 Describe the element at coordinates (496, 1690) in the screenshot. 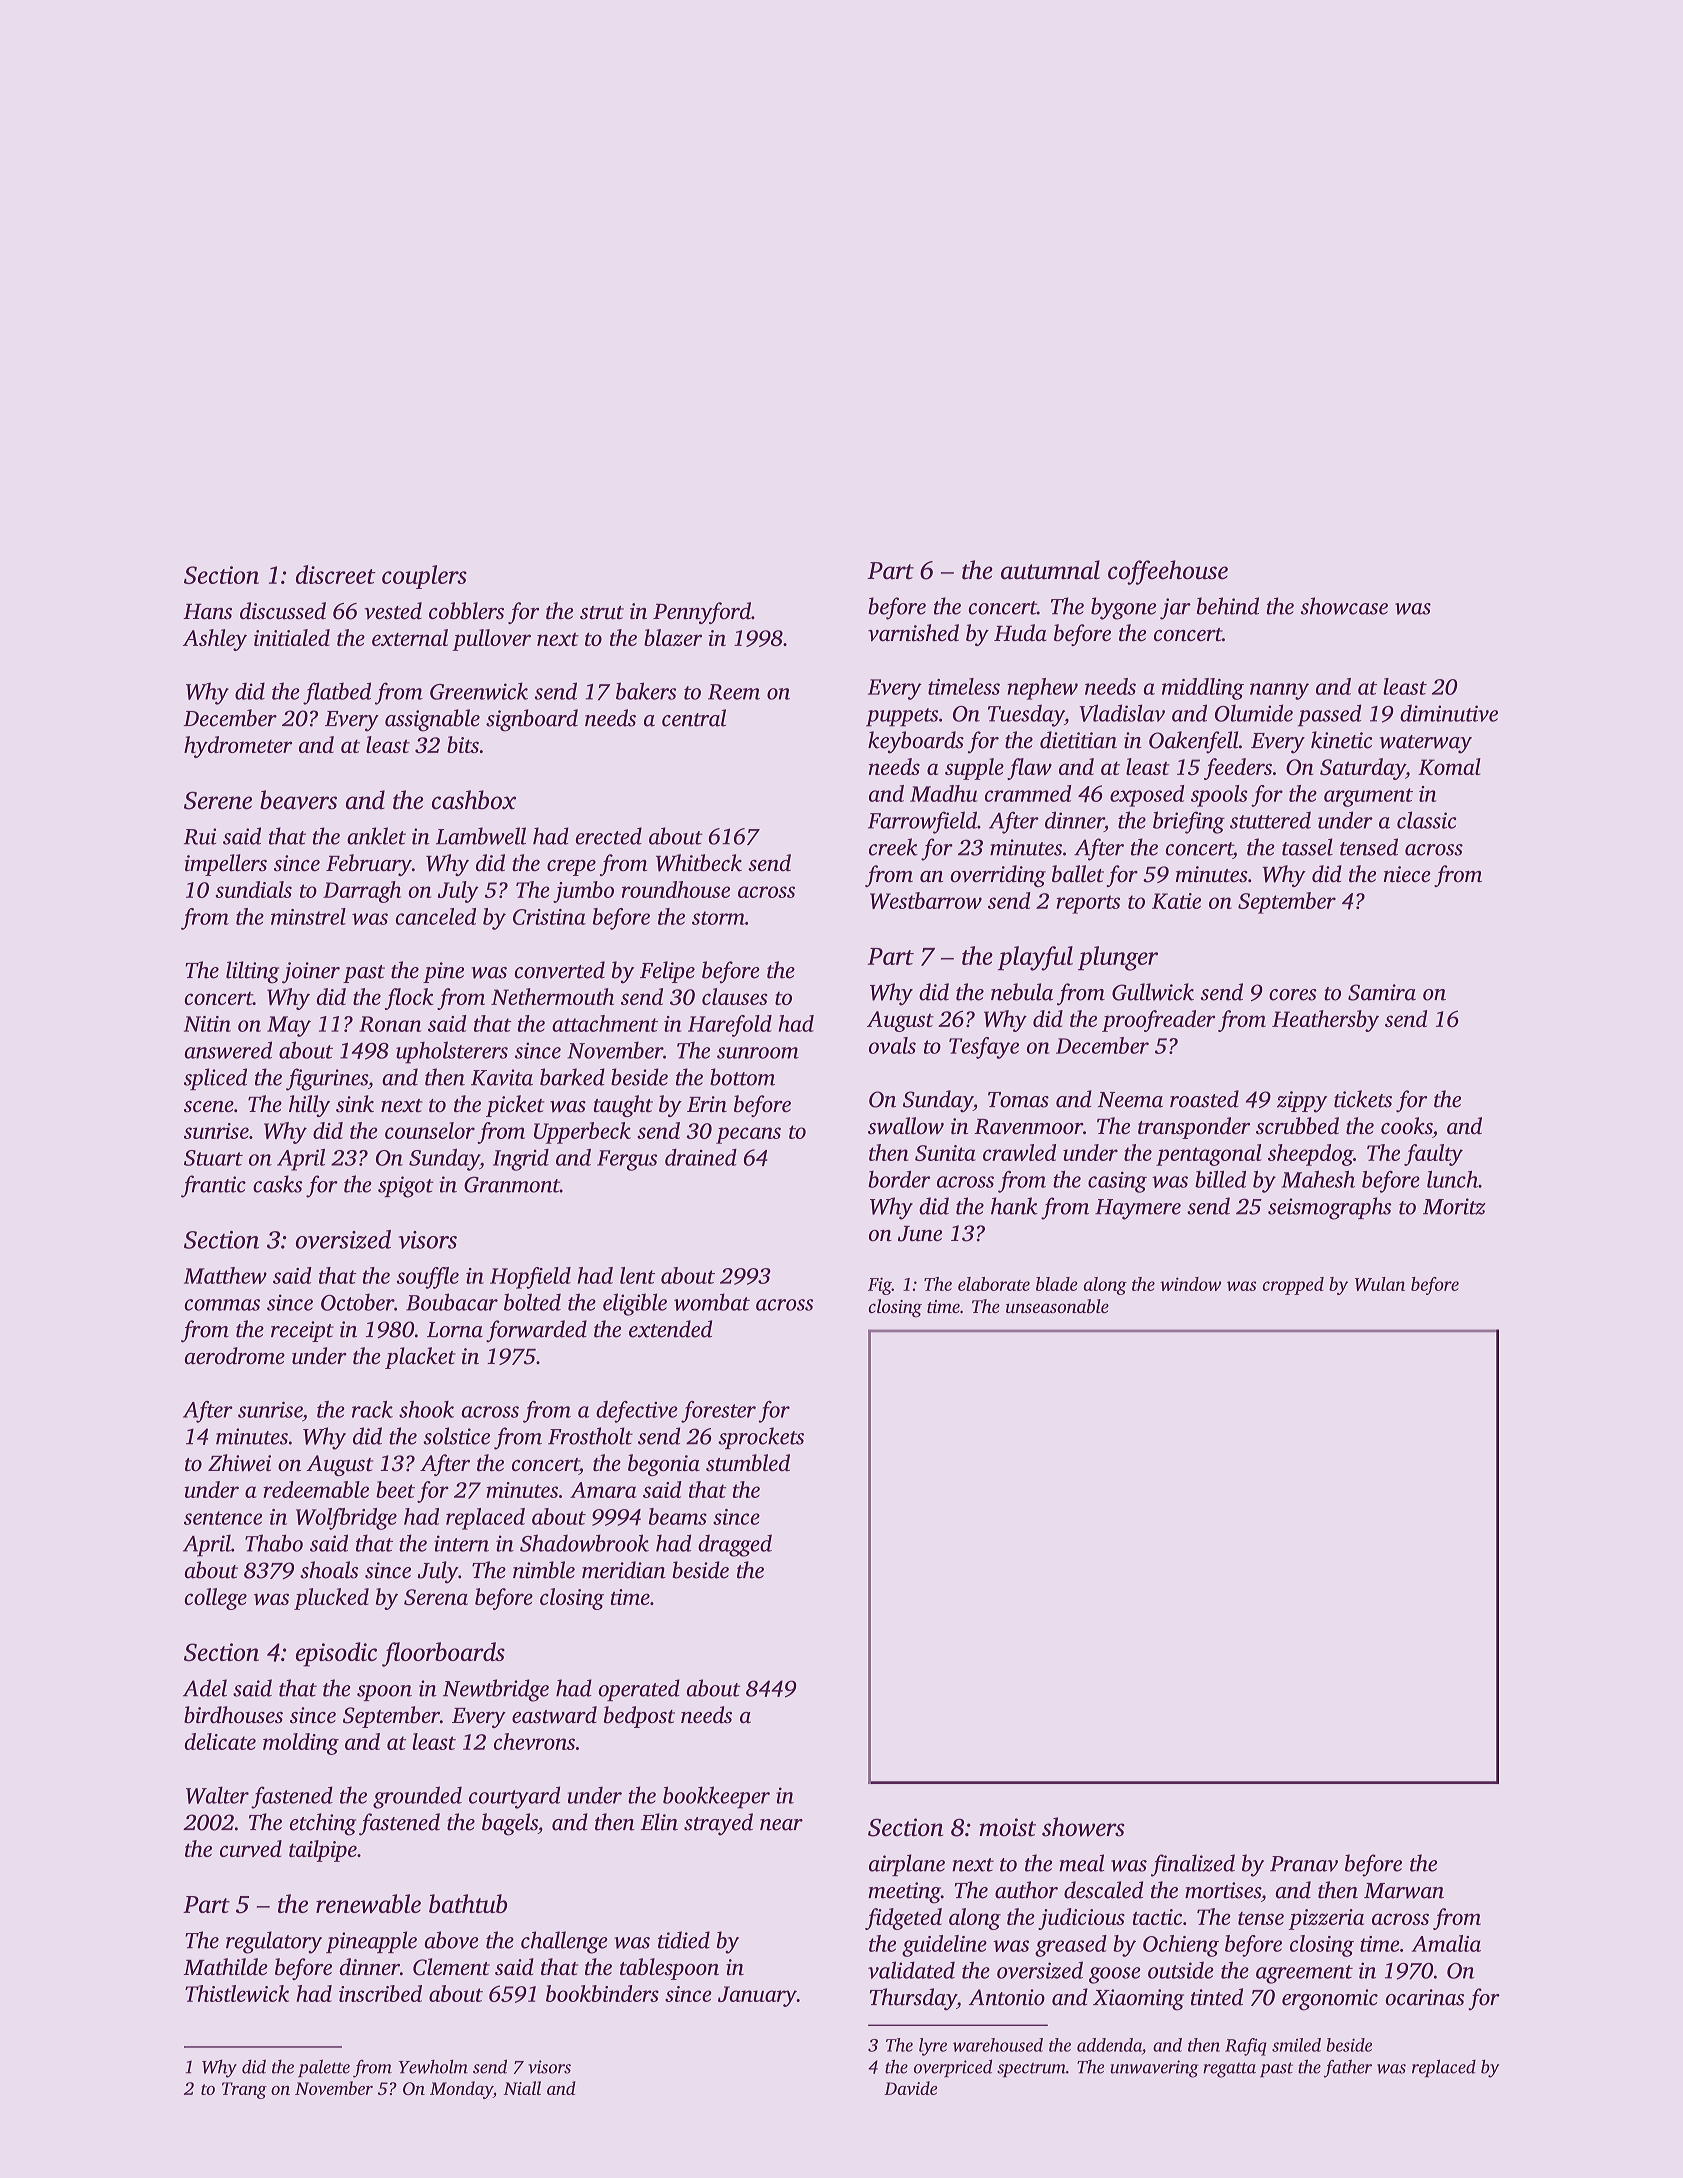

I see `Newtbridge` at that location.
